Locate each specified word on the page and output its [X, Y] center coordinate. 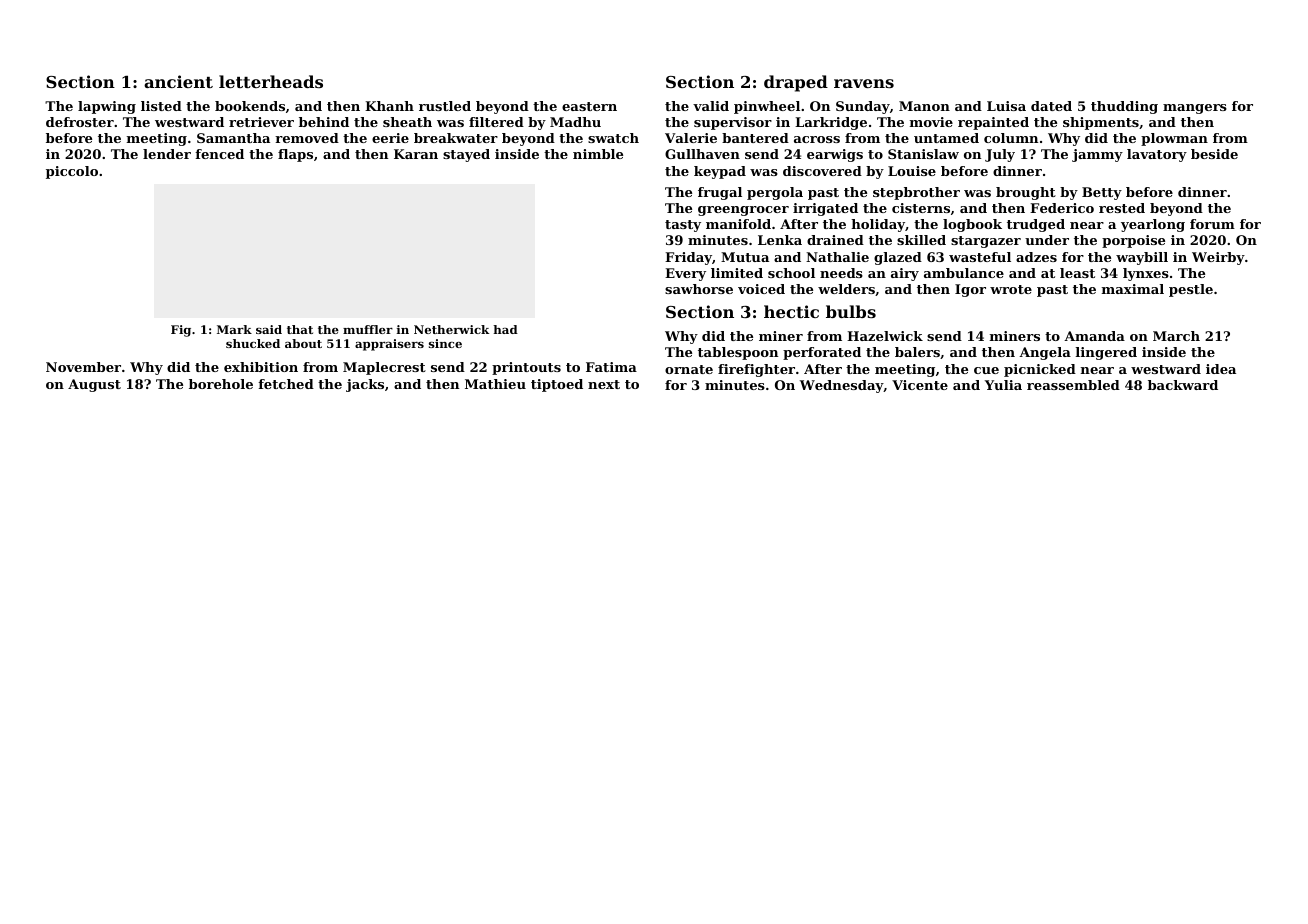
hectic [791, 311]
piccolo [72, 172]
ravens [864, 83]
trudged [1036, 225]
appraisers [389, 345]
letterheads [271, 81]
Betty [1102, 193]
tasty [683, 226]
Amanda [1094, 336]
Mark [234, 329]
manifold [738, 224]
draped [796, 83]
